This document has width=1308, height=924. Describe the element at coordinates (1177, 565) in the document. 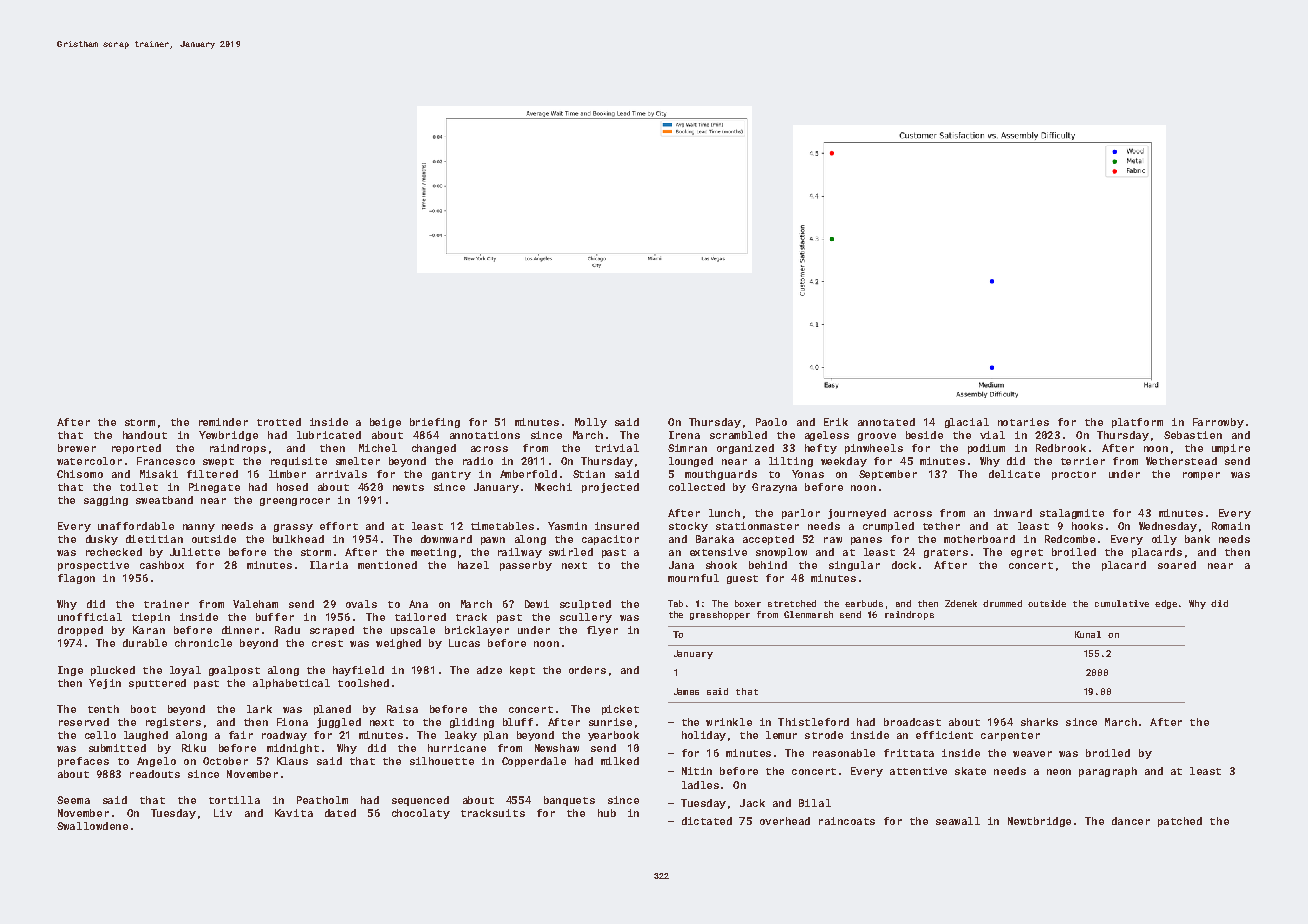

I see `soared` at that location.
